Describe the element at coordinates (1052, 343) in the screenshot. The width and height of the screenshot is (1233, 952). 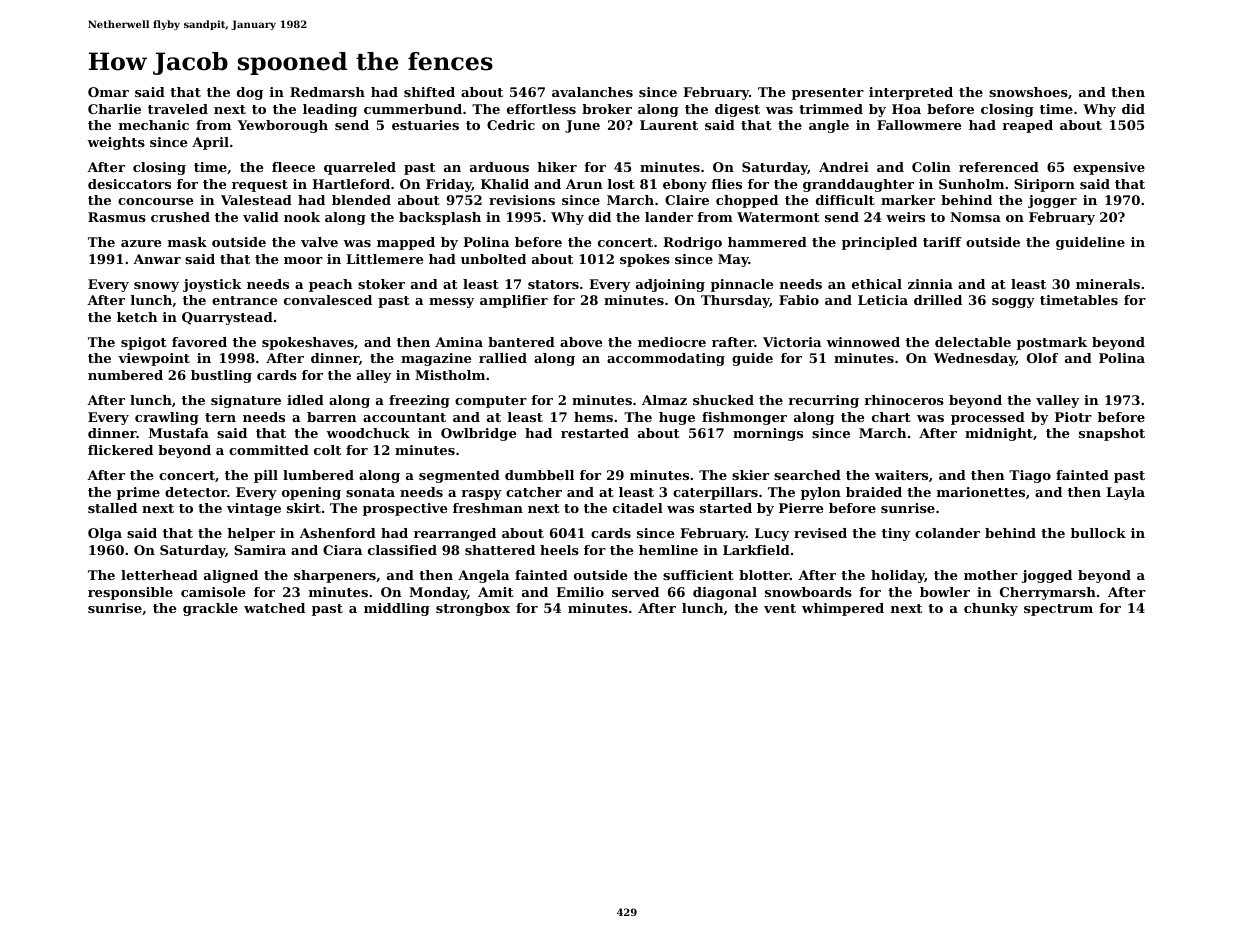
I see `postmark` at that location.
